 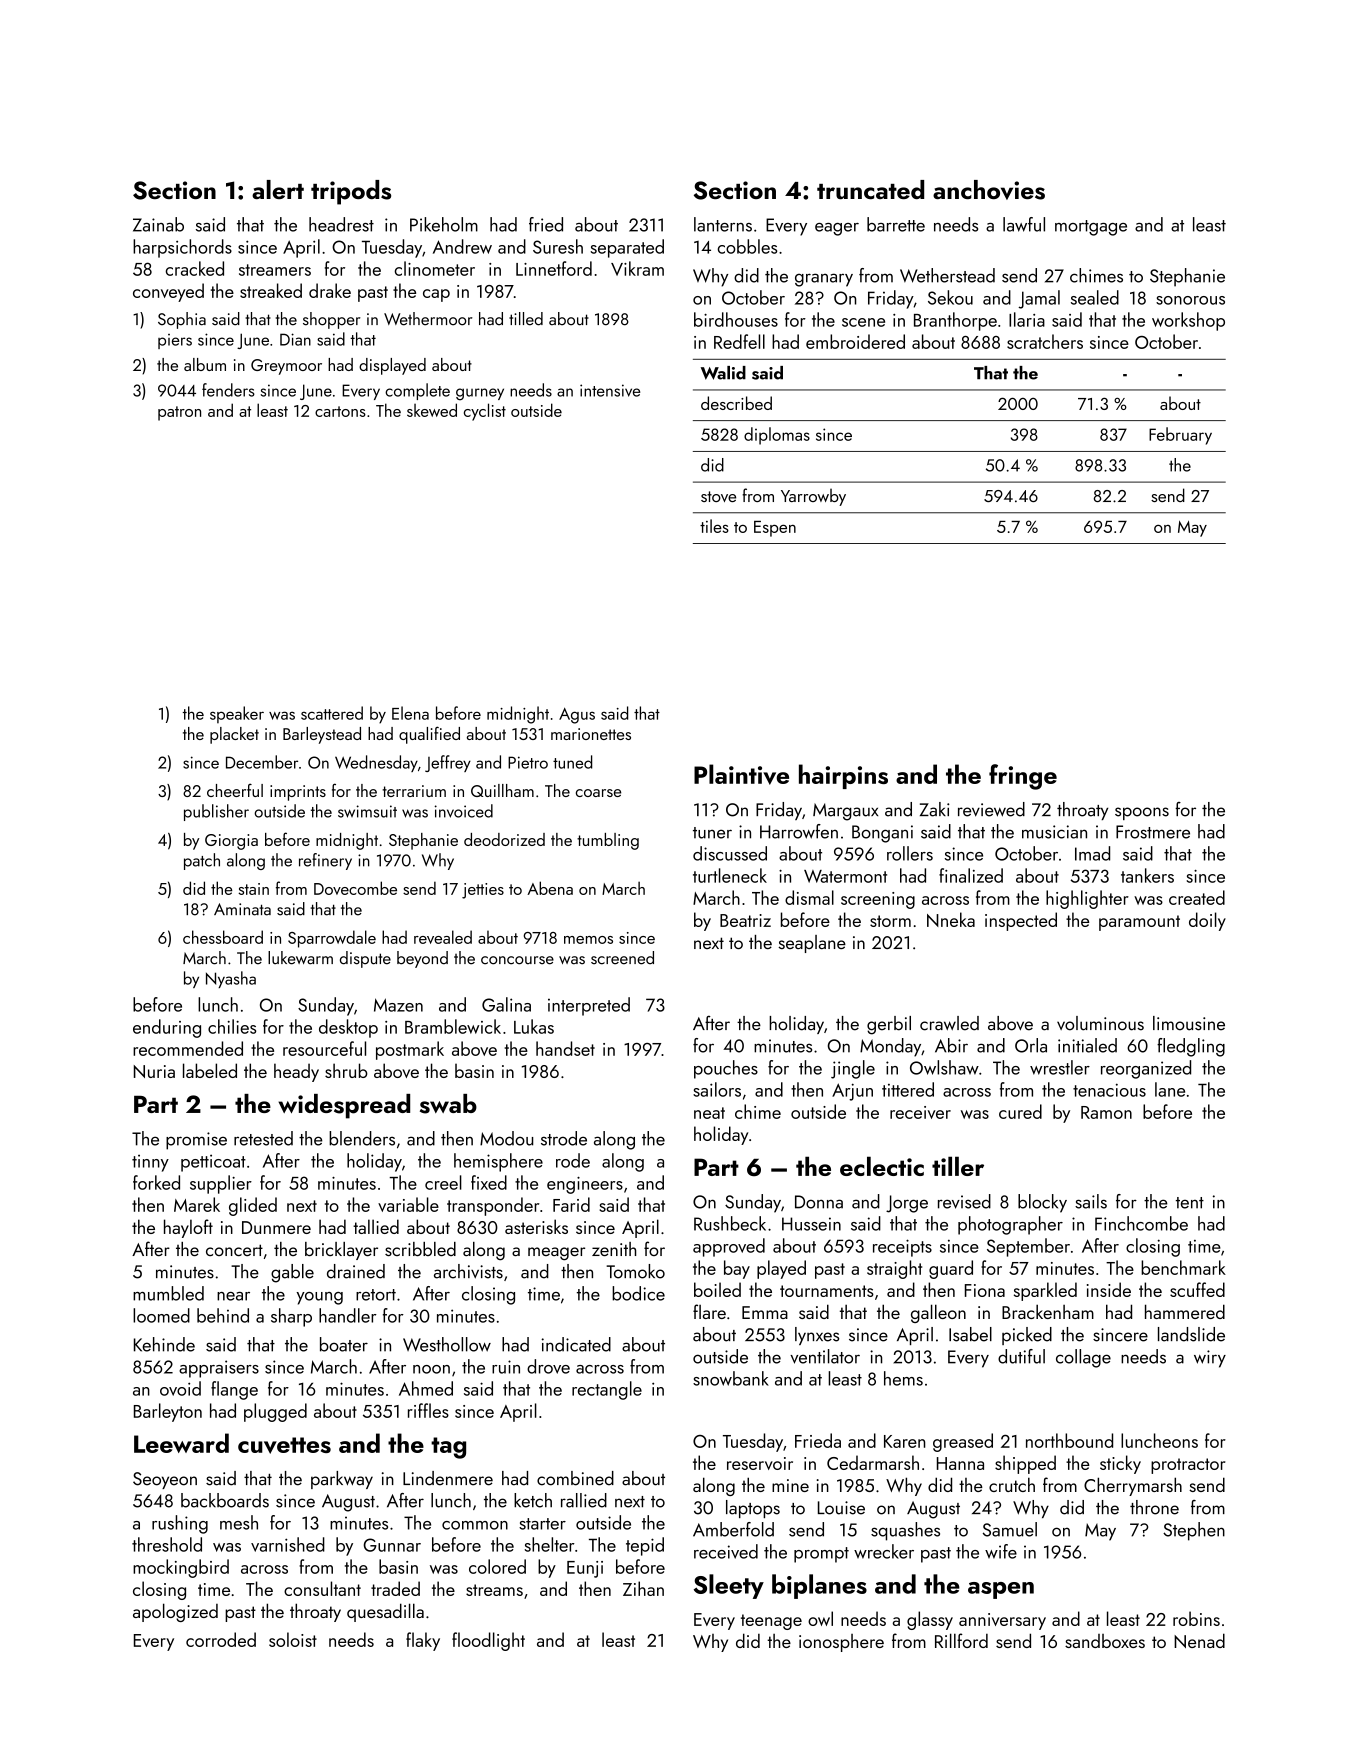 What do you see at coordinates (1023, 777) in the image?
I see `fringe` at bounding box center [1023, 777].
